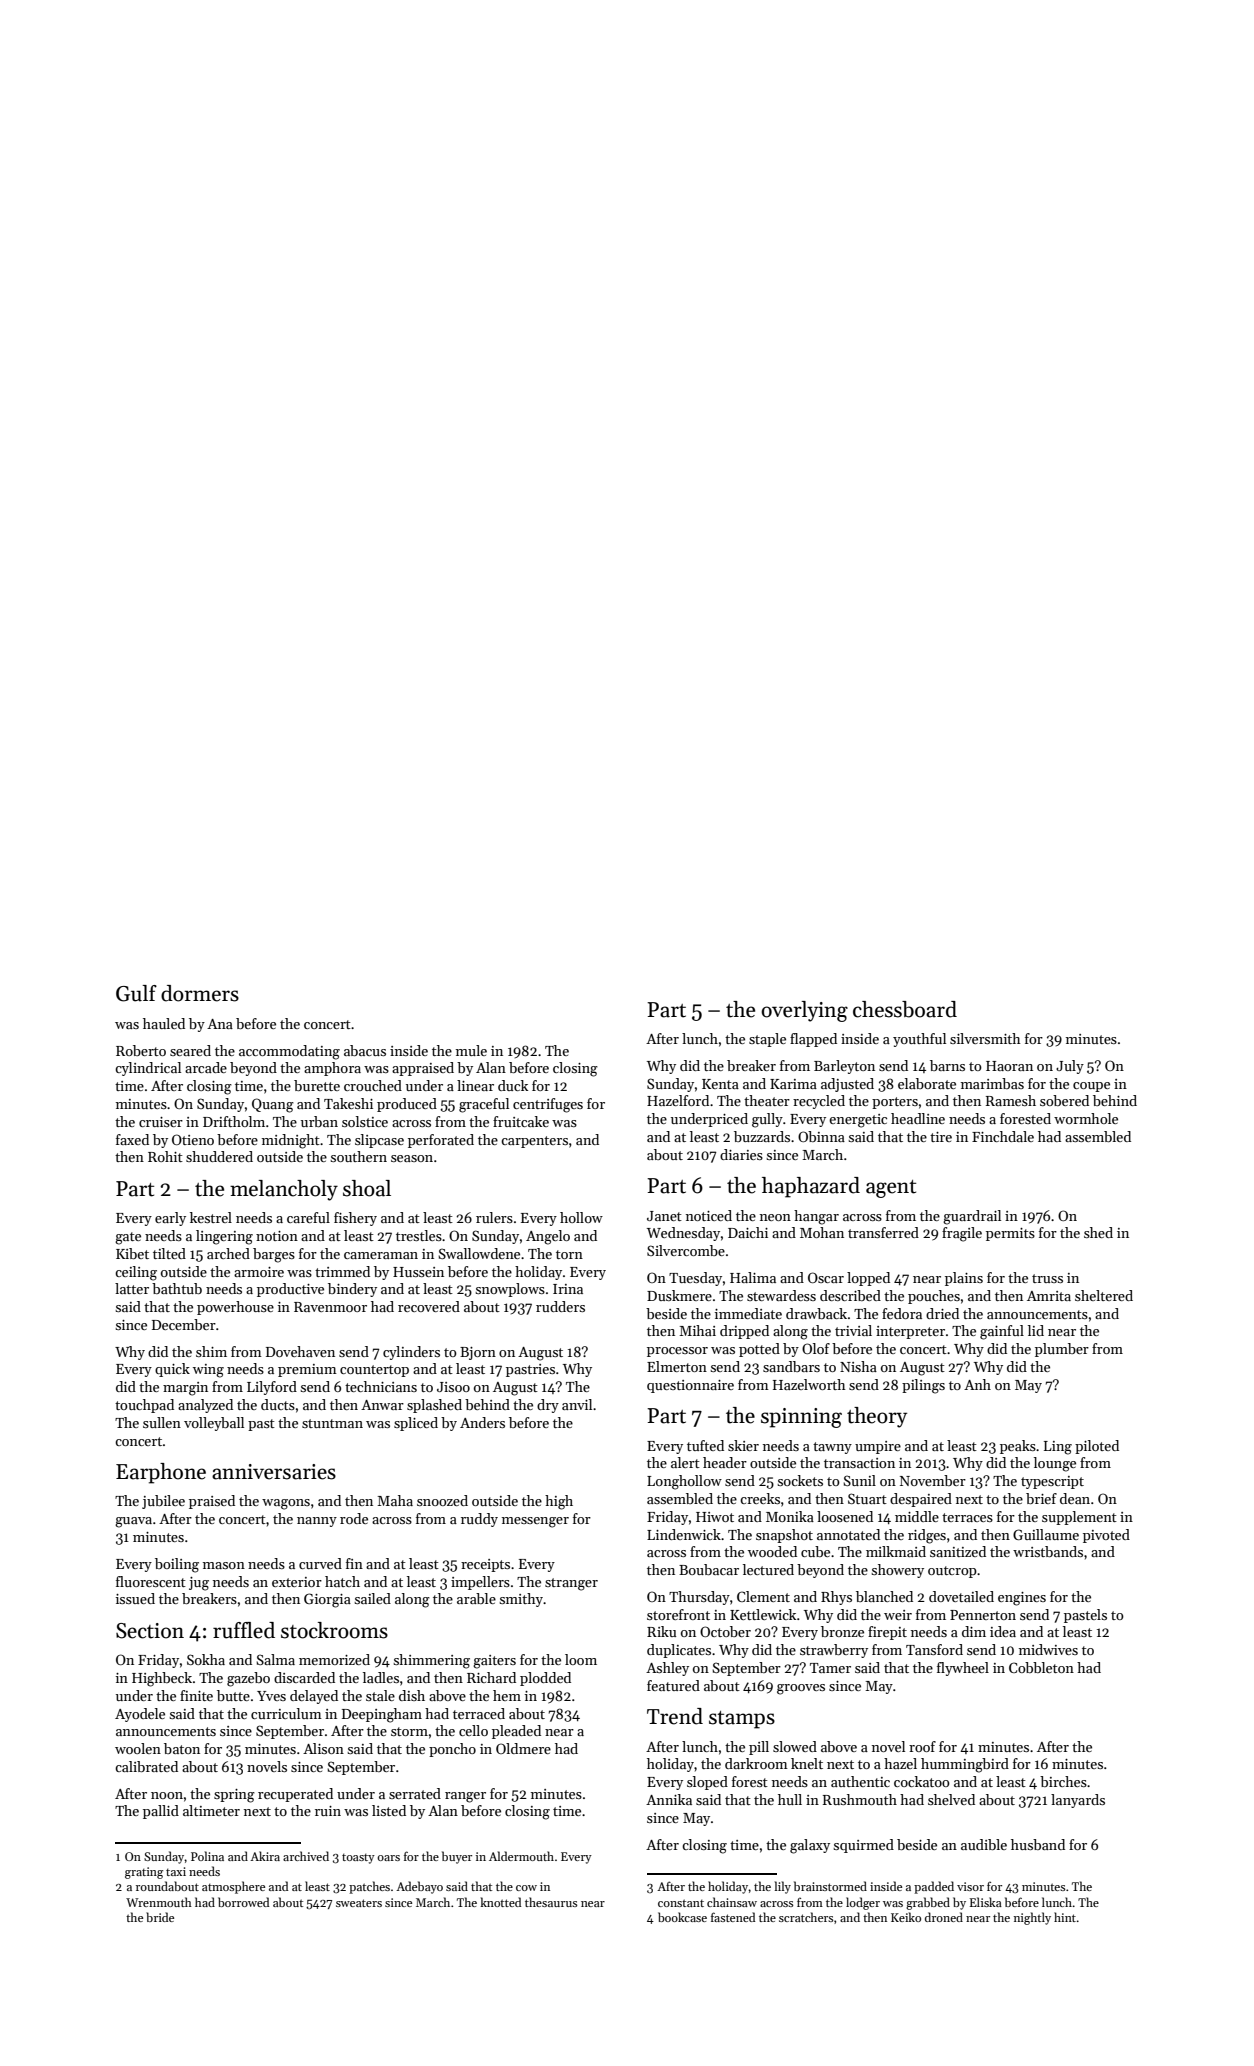 This screenshot has height=2066, width=1254. I want to click on engines, so click(1022, 1599).
